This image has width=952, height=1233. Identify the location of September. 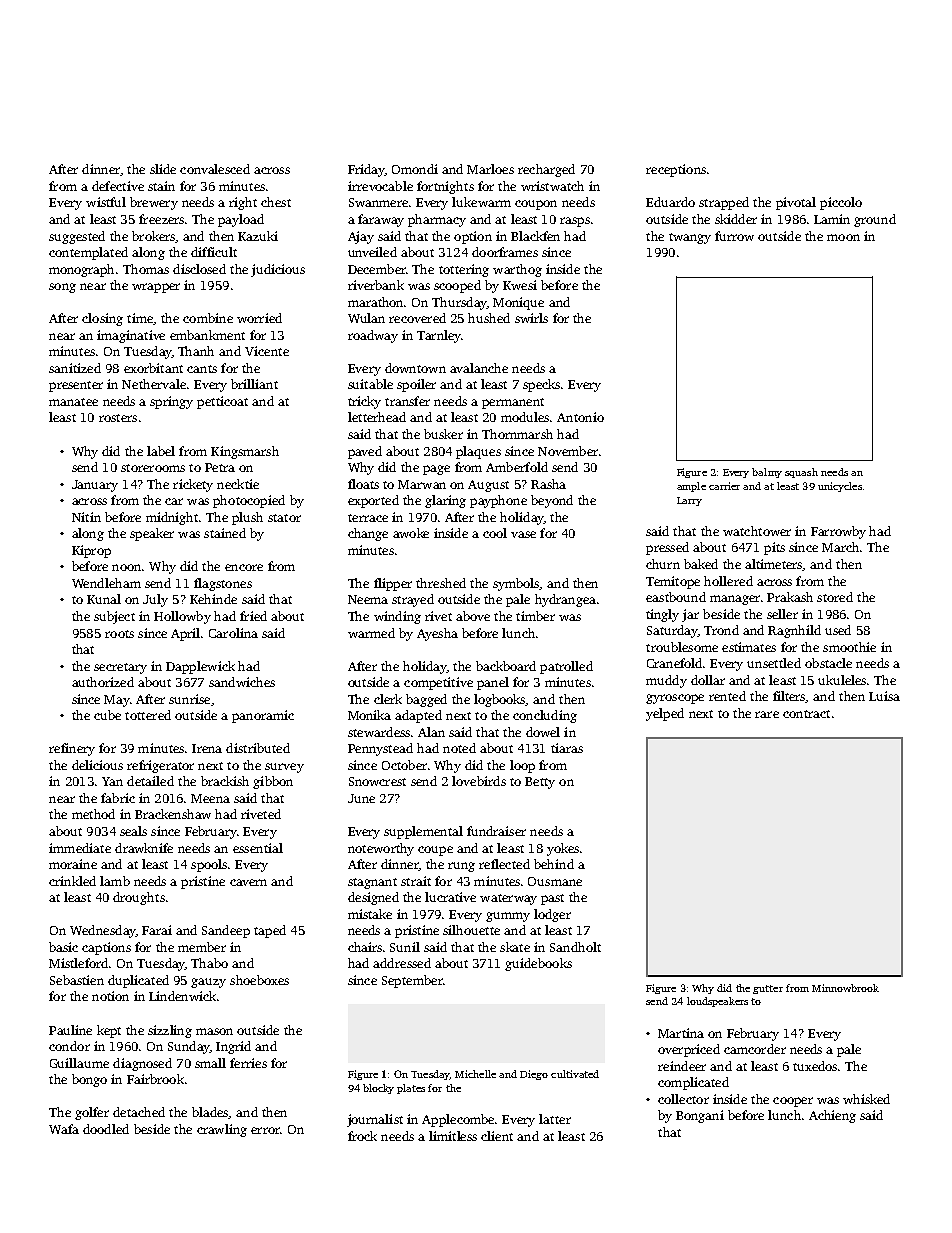
(412, 981).
